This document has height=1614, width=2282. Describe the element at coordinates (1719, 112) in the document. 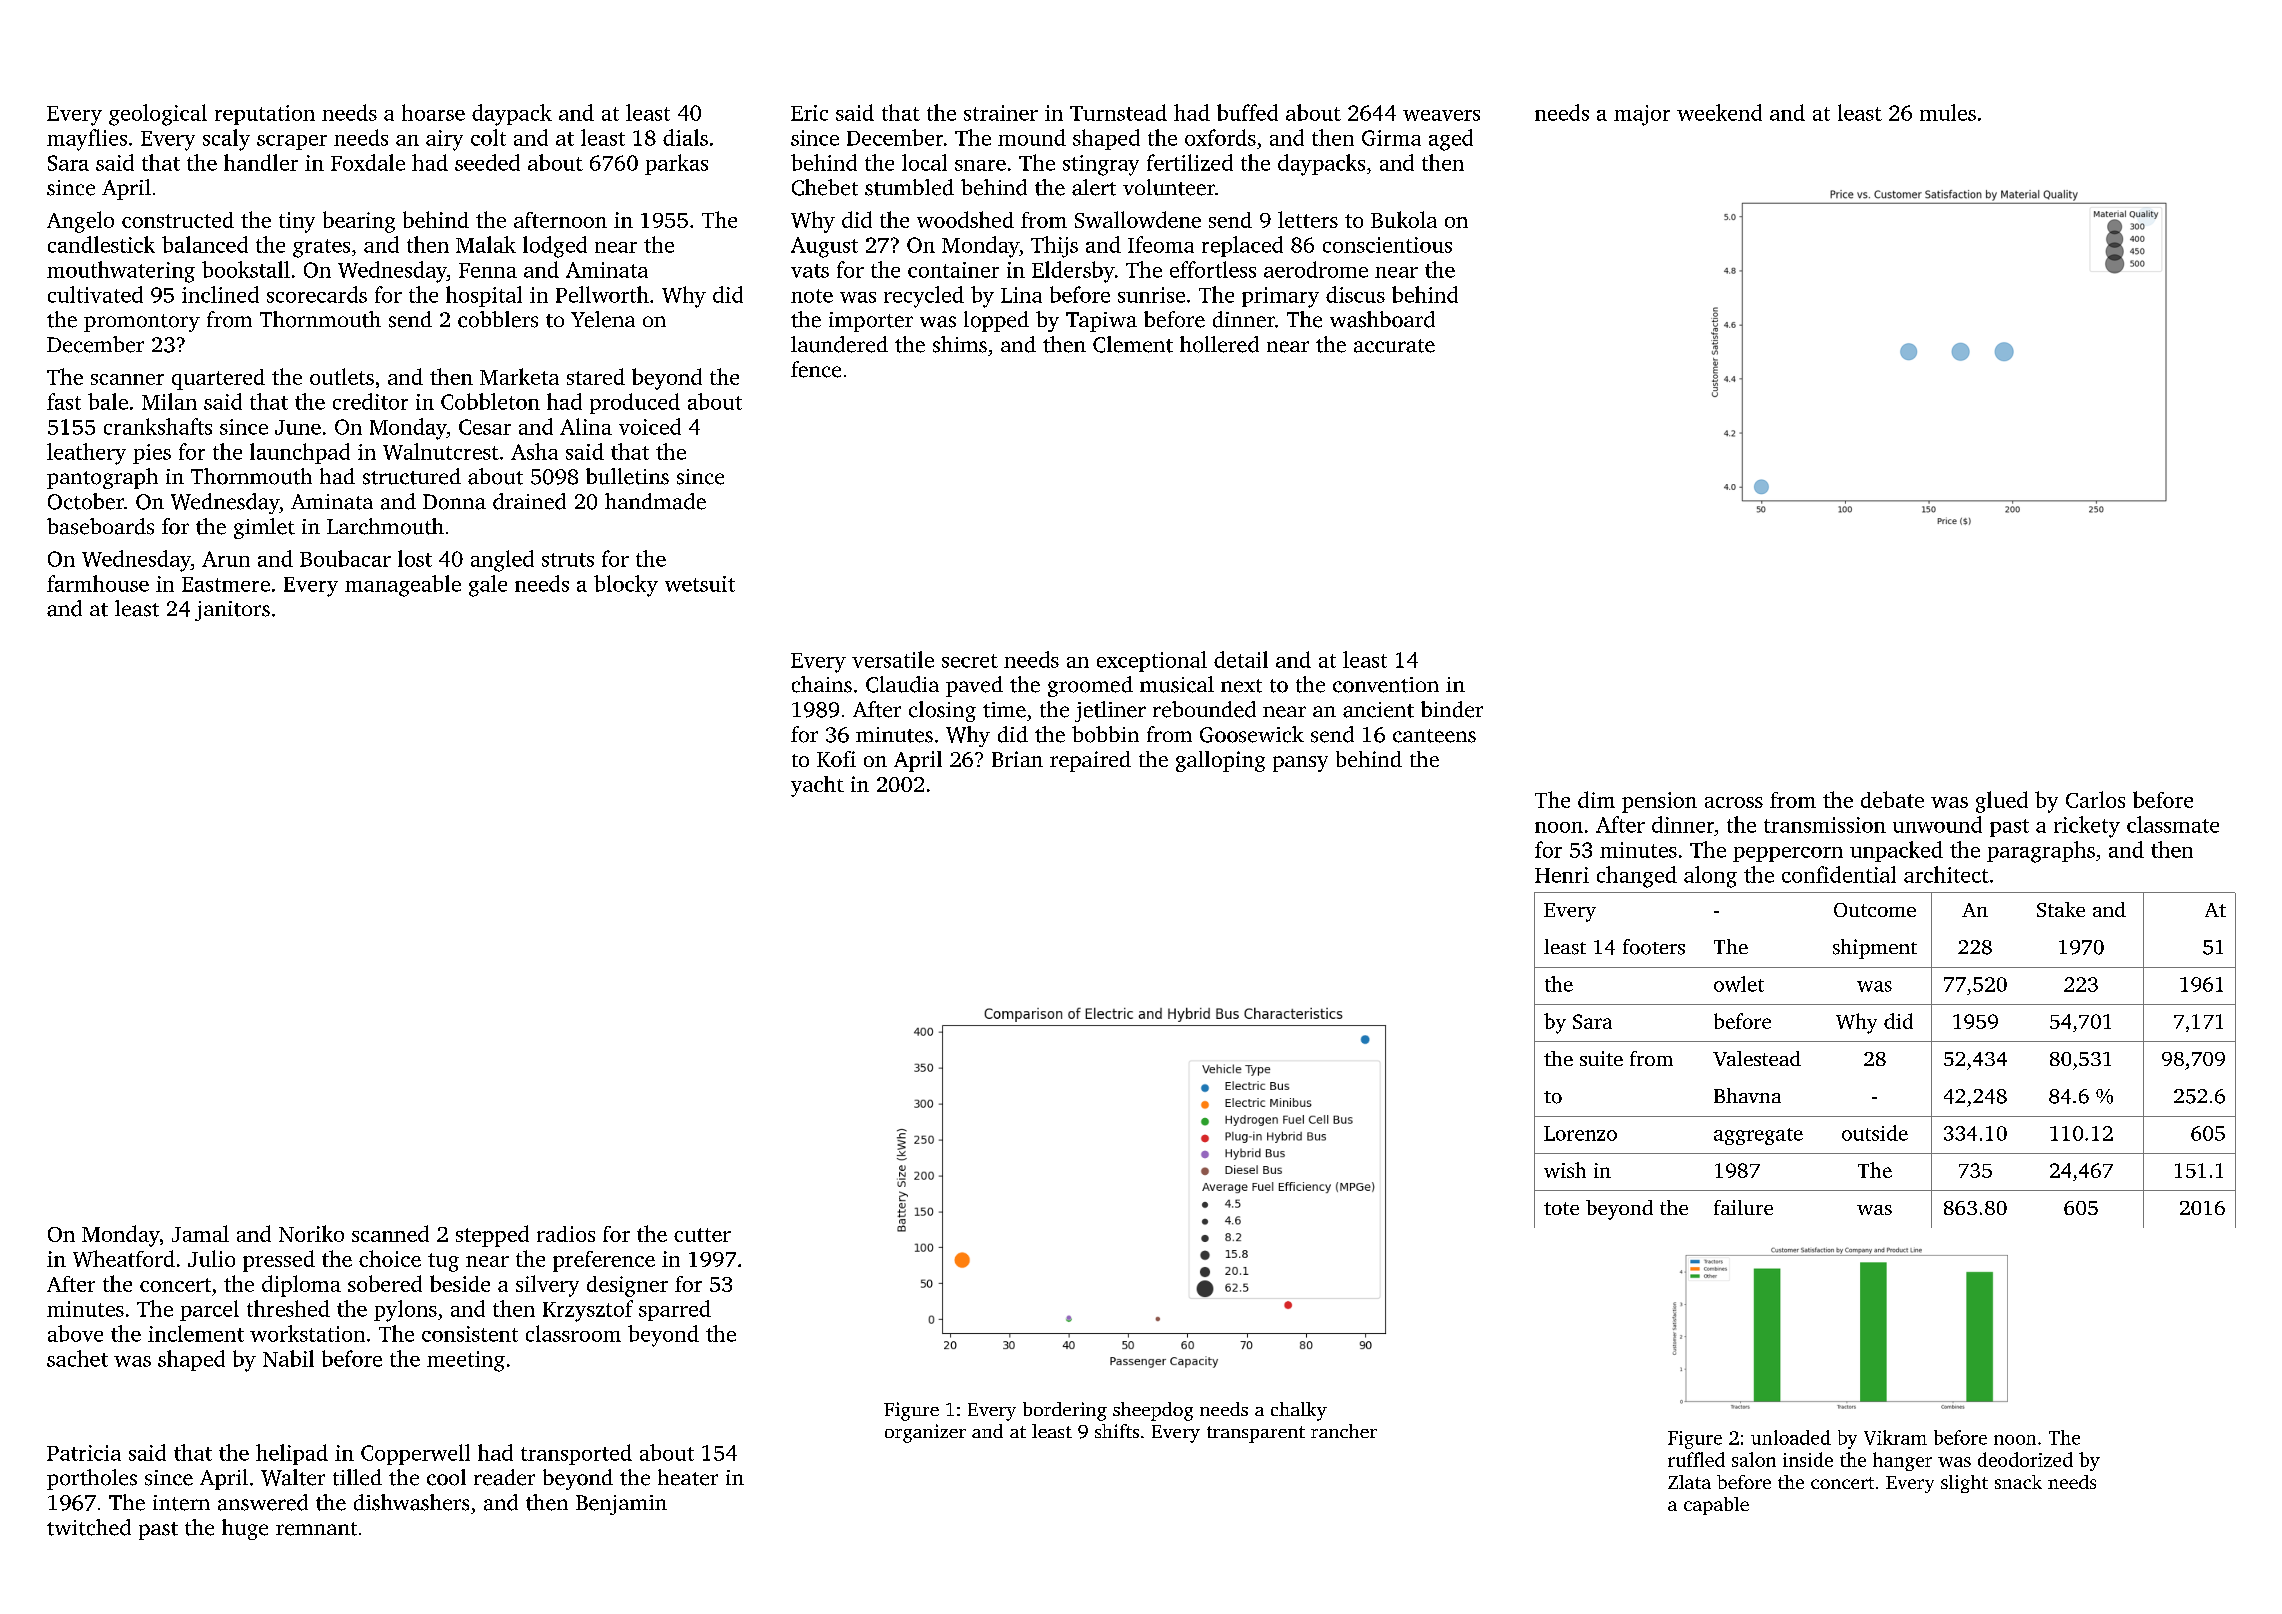

I see `weekend` at that location.
